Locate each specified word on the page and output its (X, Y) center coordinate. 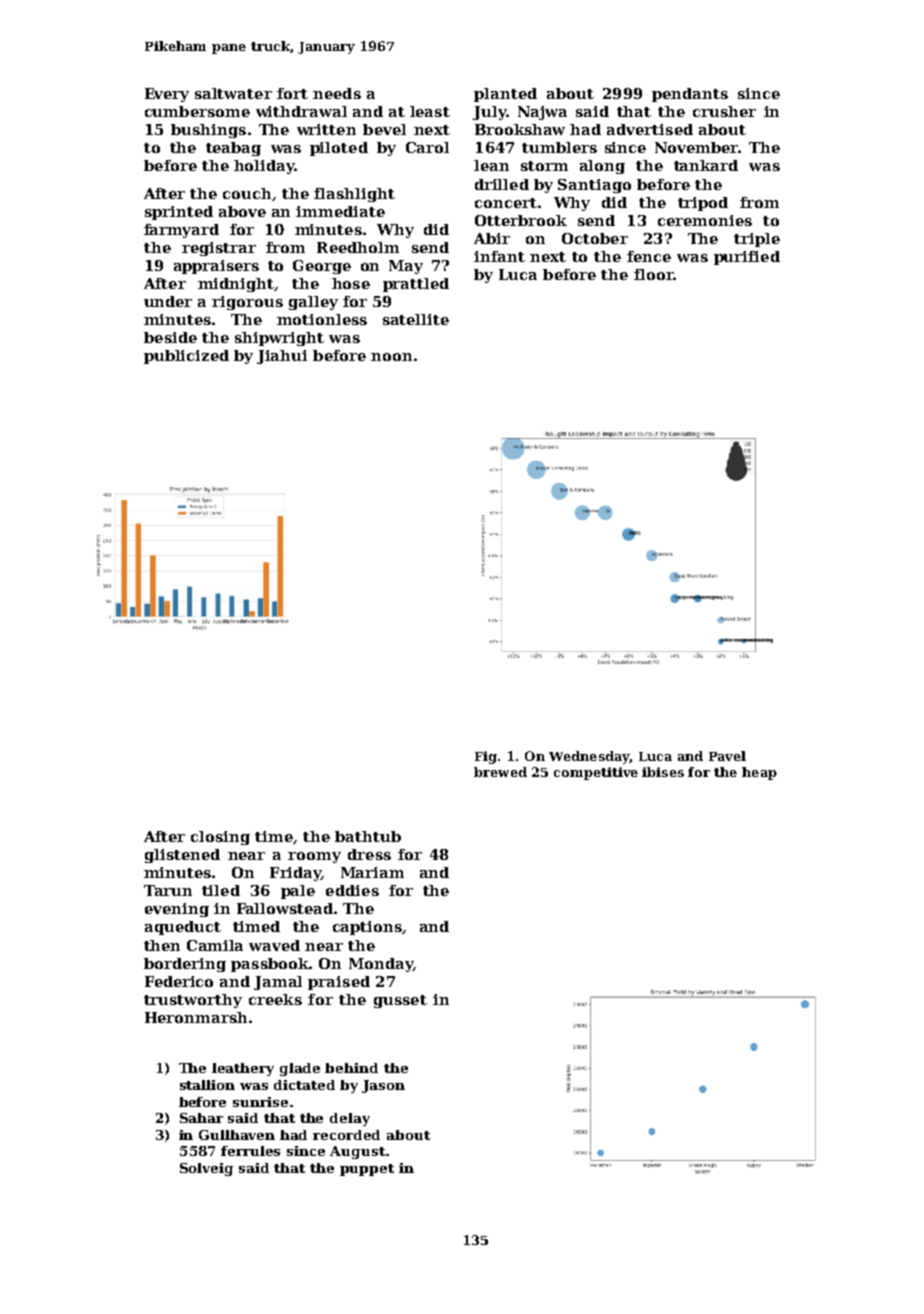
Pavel (727, 756)
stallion (207, 1085)
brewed (500, 772)
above (242, 211)
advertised (650, 129)
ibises (663, 772)
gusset (400, 1001)
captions (367, 928)
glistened (182, 856)
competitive (596, 773)
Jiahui (282, 357)
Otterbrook (521, 220)
